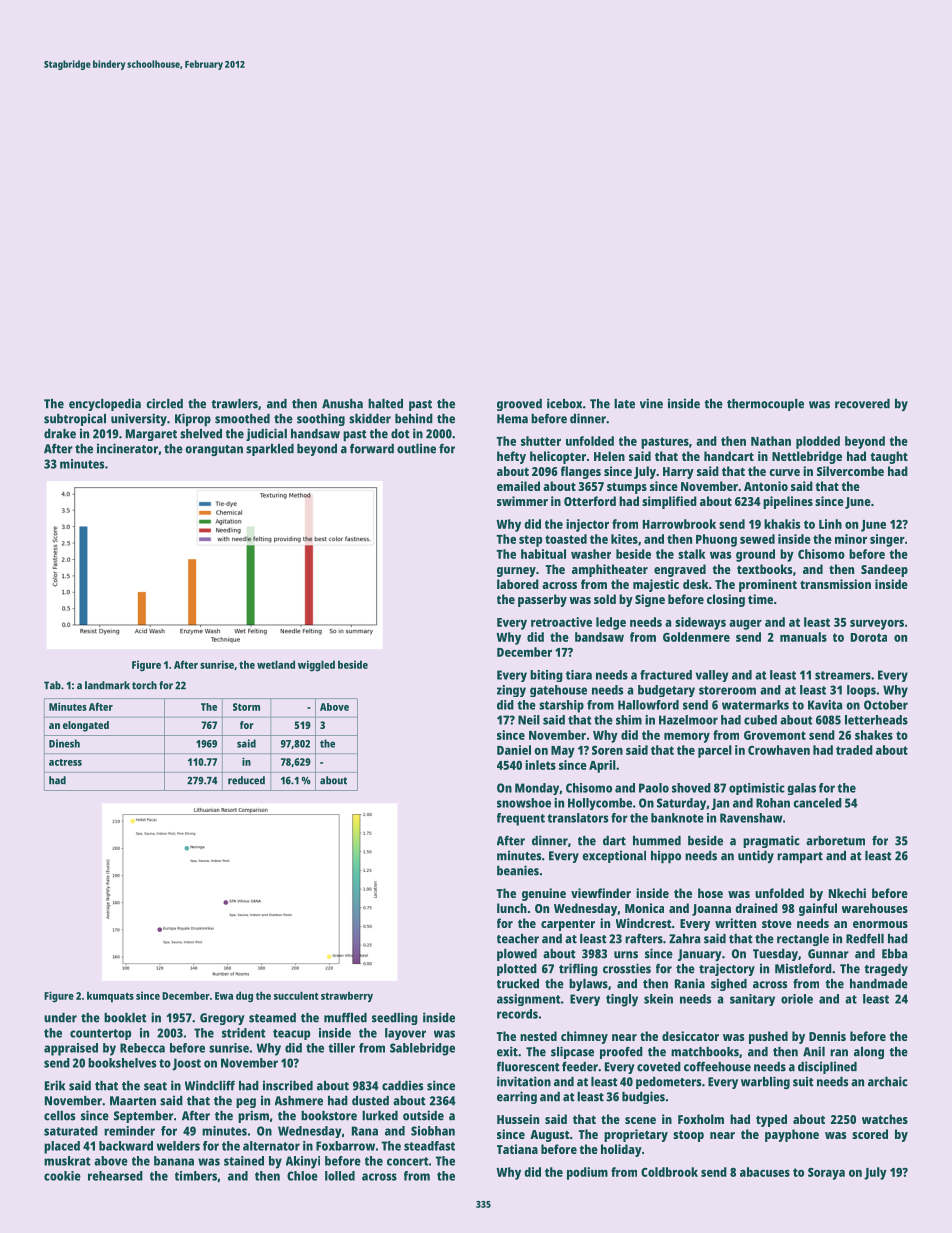 This document has height=1233, width=952. Describe the element at coordinates (234, 404) in the document. I see `trawlers` at that location.
